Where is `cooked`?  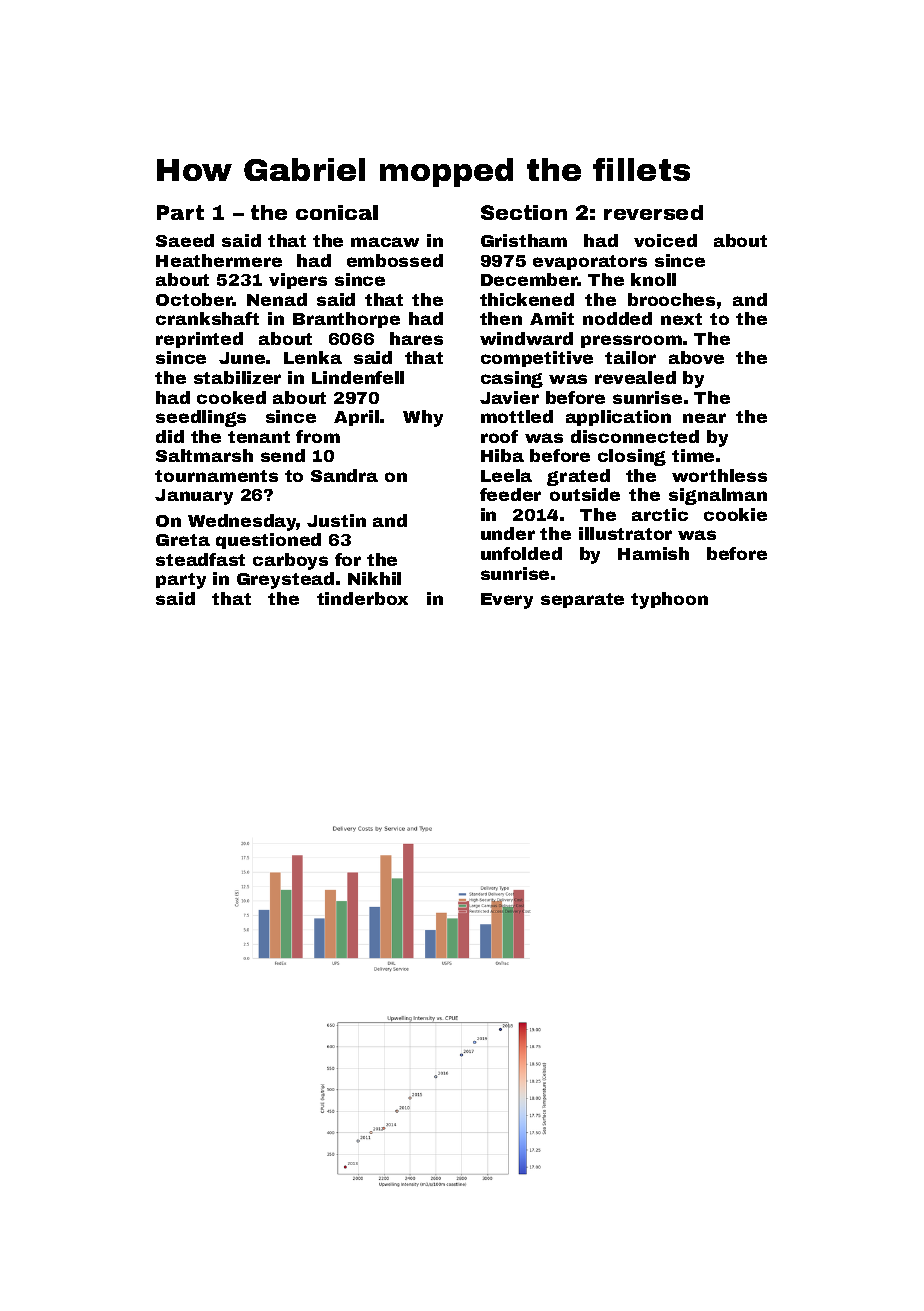 cooked is located at coordinates (231, 397).
